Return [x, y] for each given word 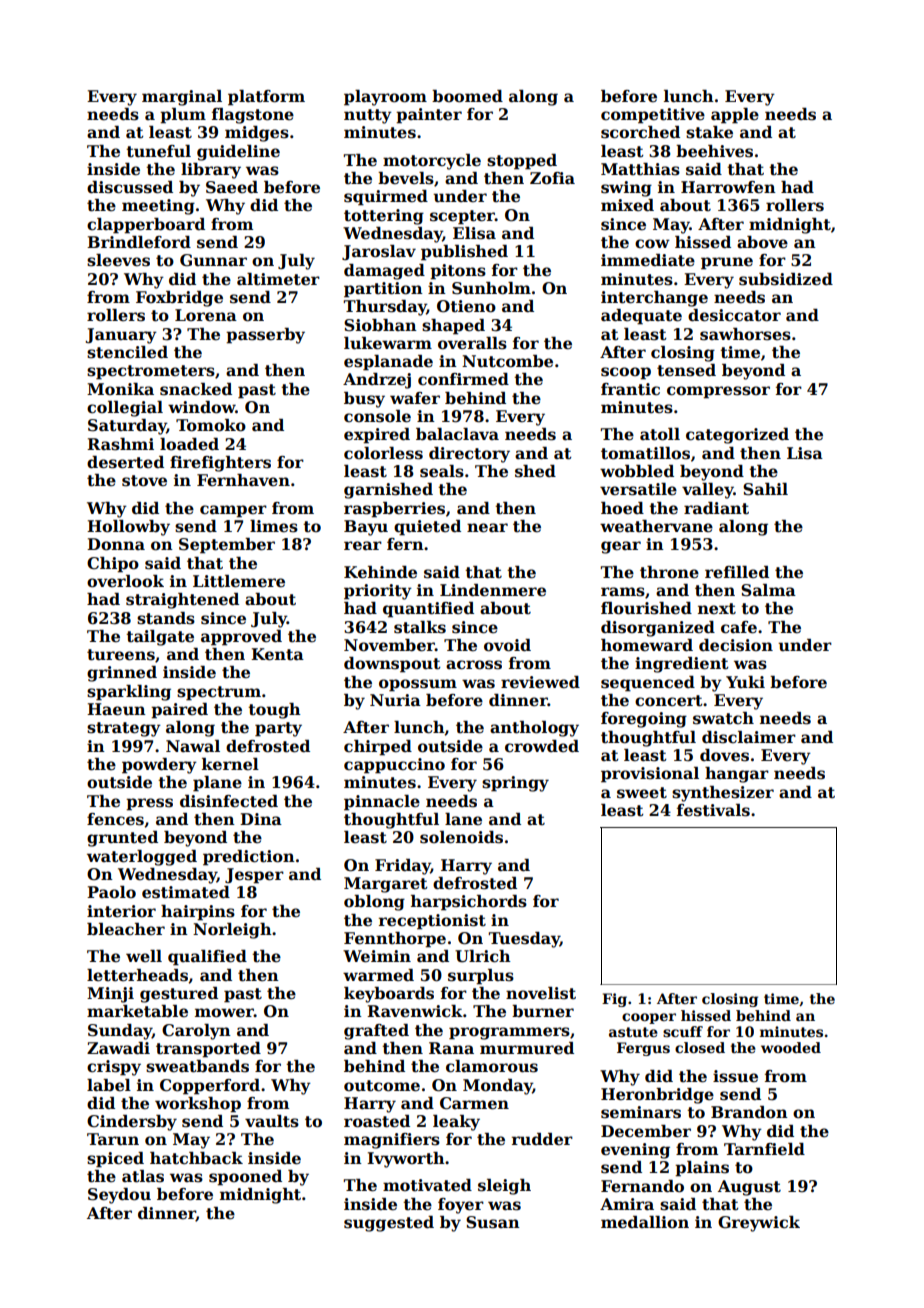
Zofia [552, 178]
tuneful [158, 151]
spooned [245, 1178]
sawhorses [745, 334]
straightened [182, 601]
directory [469, 455]
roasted [377, 1121]
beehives [714, 151]
